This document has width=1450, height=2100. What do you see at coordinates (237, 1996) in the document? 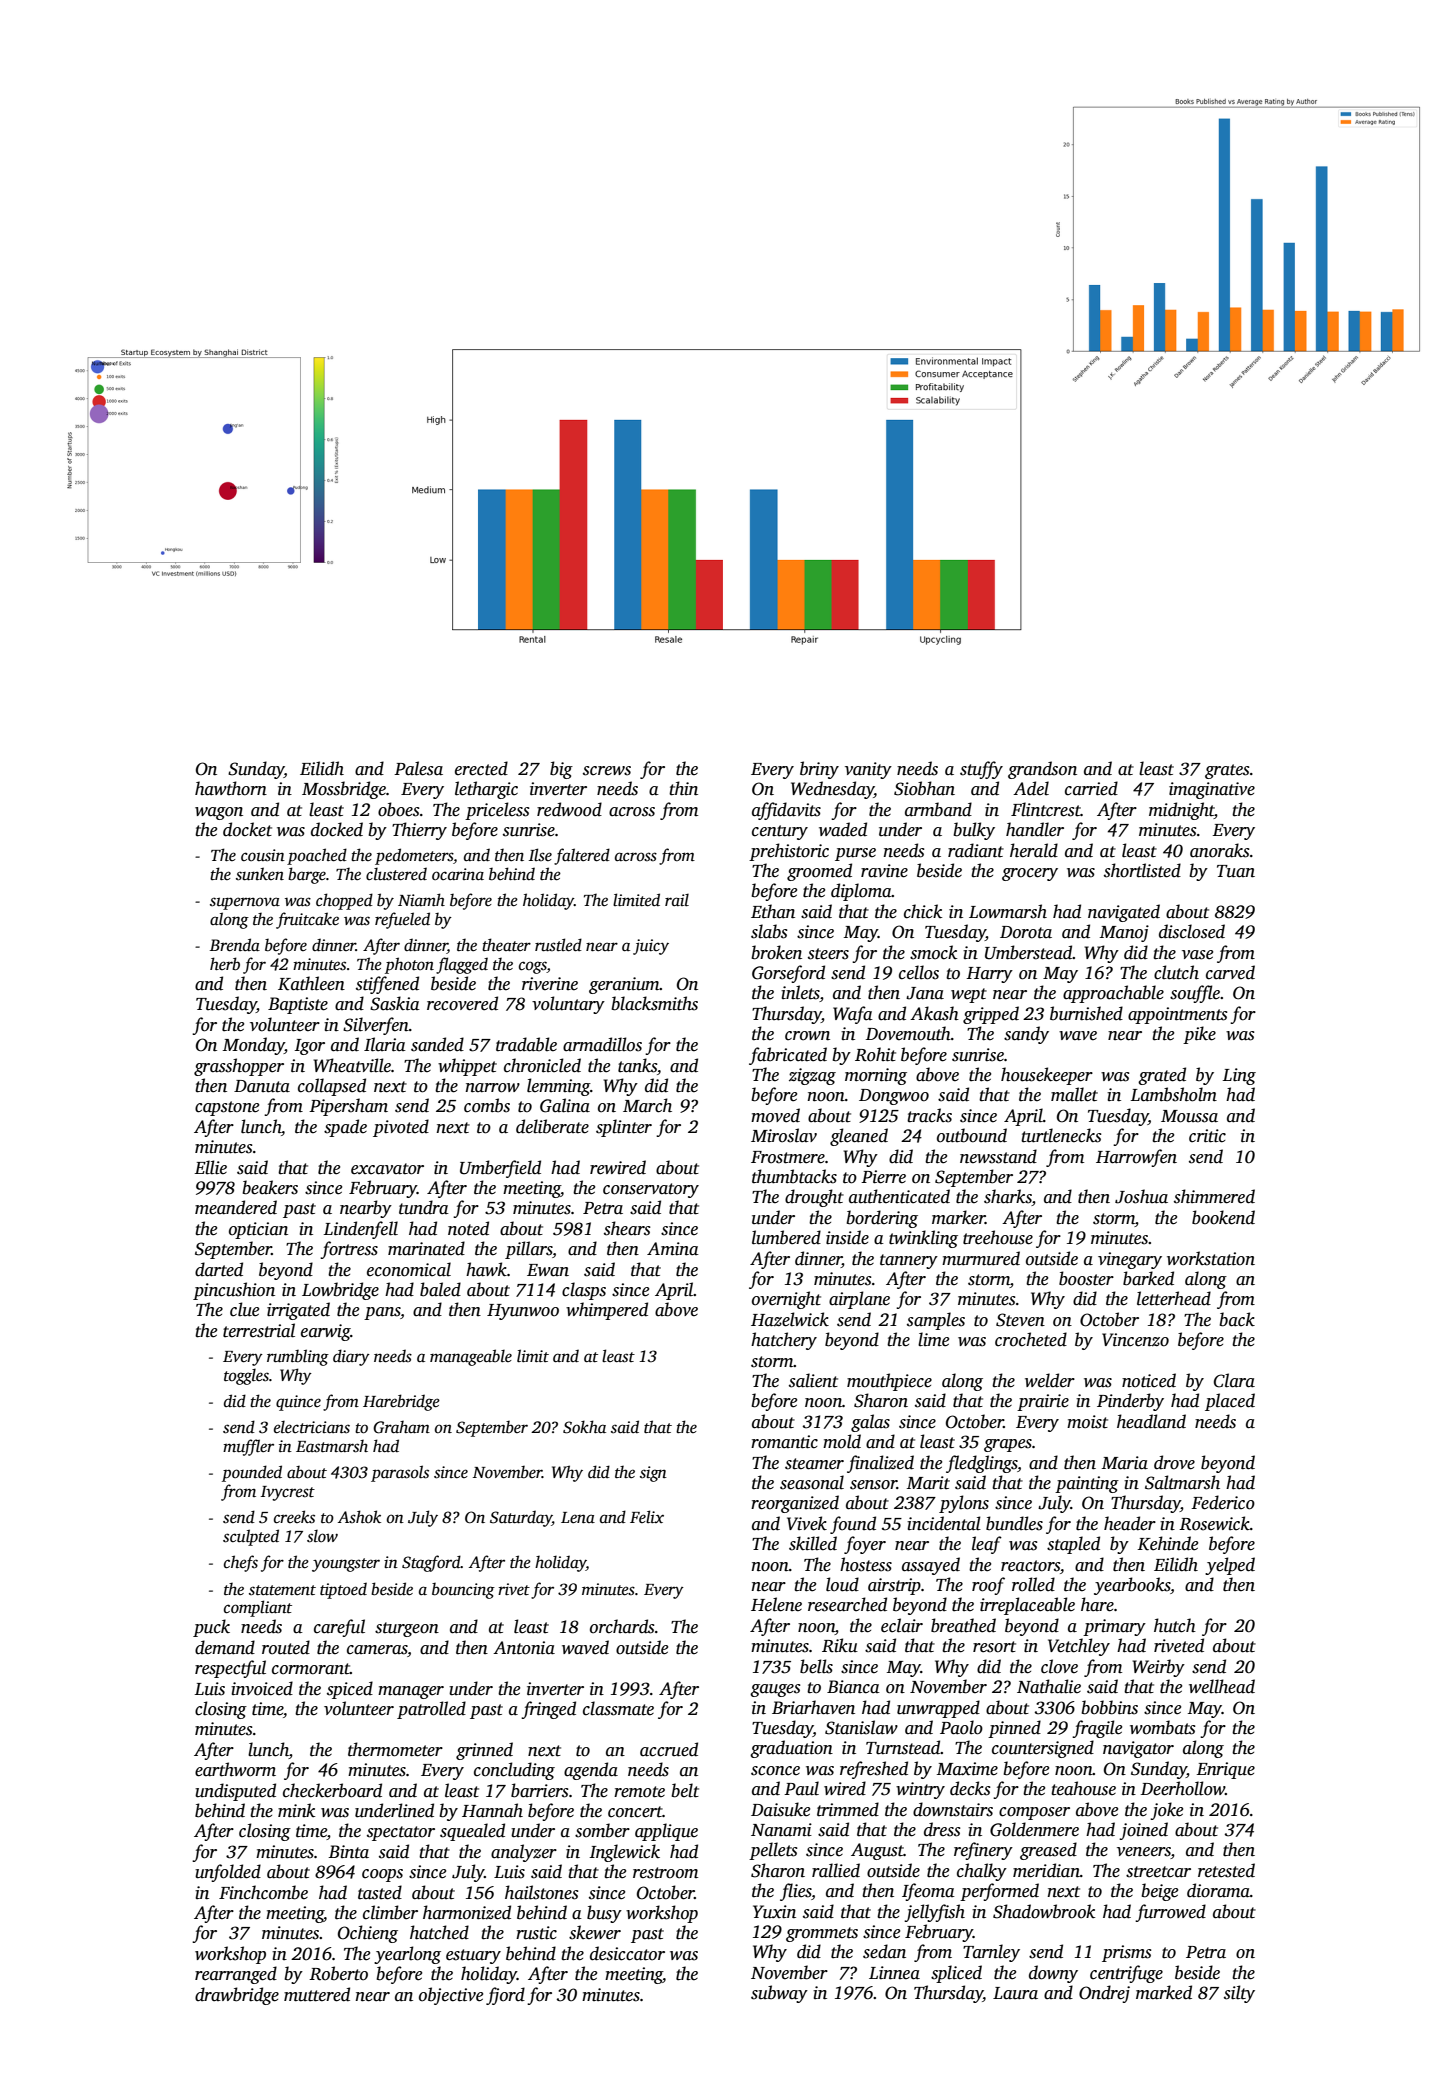
I see `drawbridge` at bounding box center [237, 1996].
